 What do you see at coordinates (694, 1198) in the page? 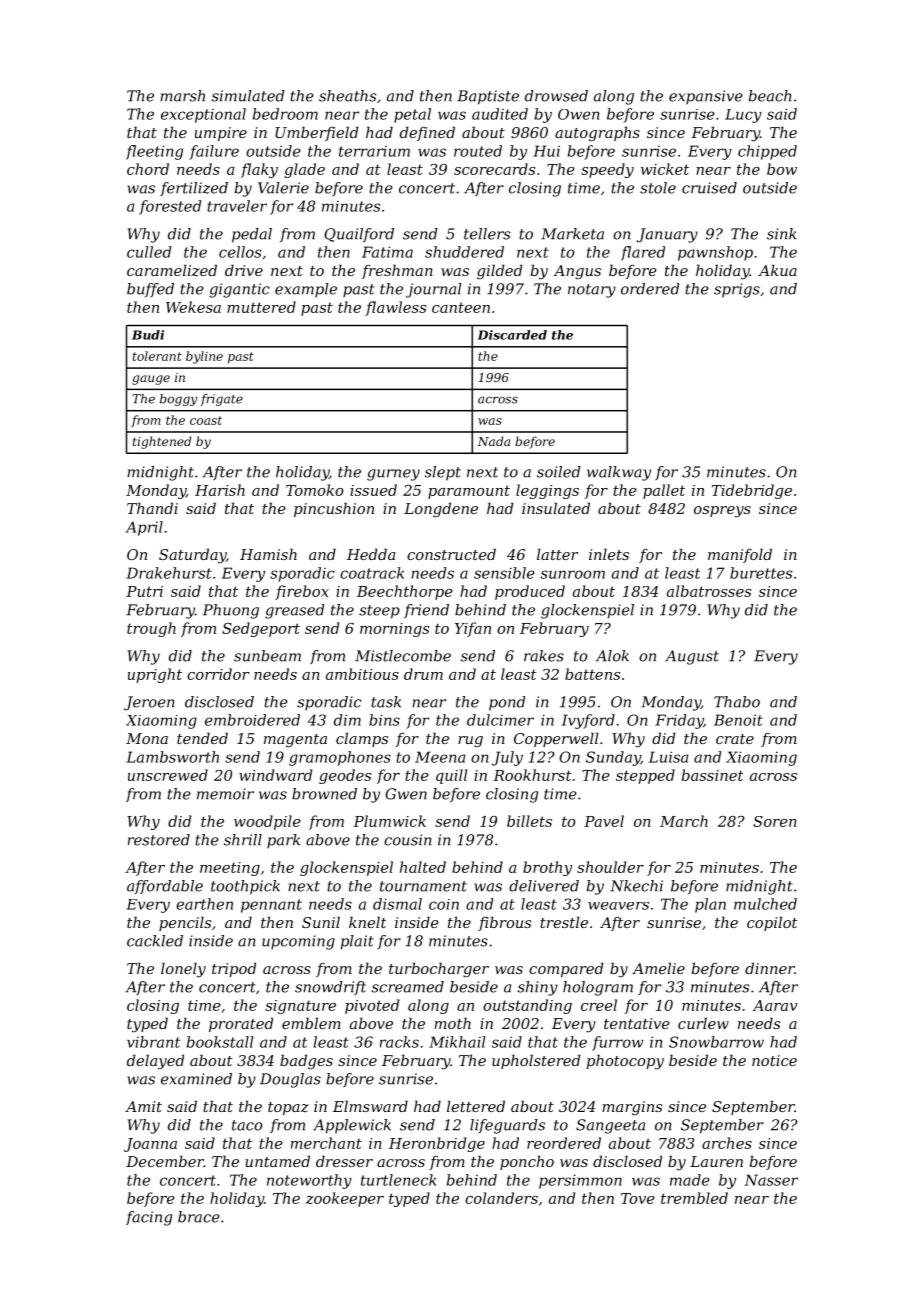
I see `trembled` at bounding box center [694, 1198].
